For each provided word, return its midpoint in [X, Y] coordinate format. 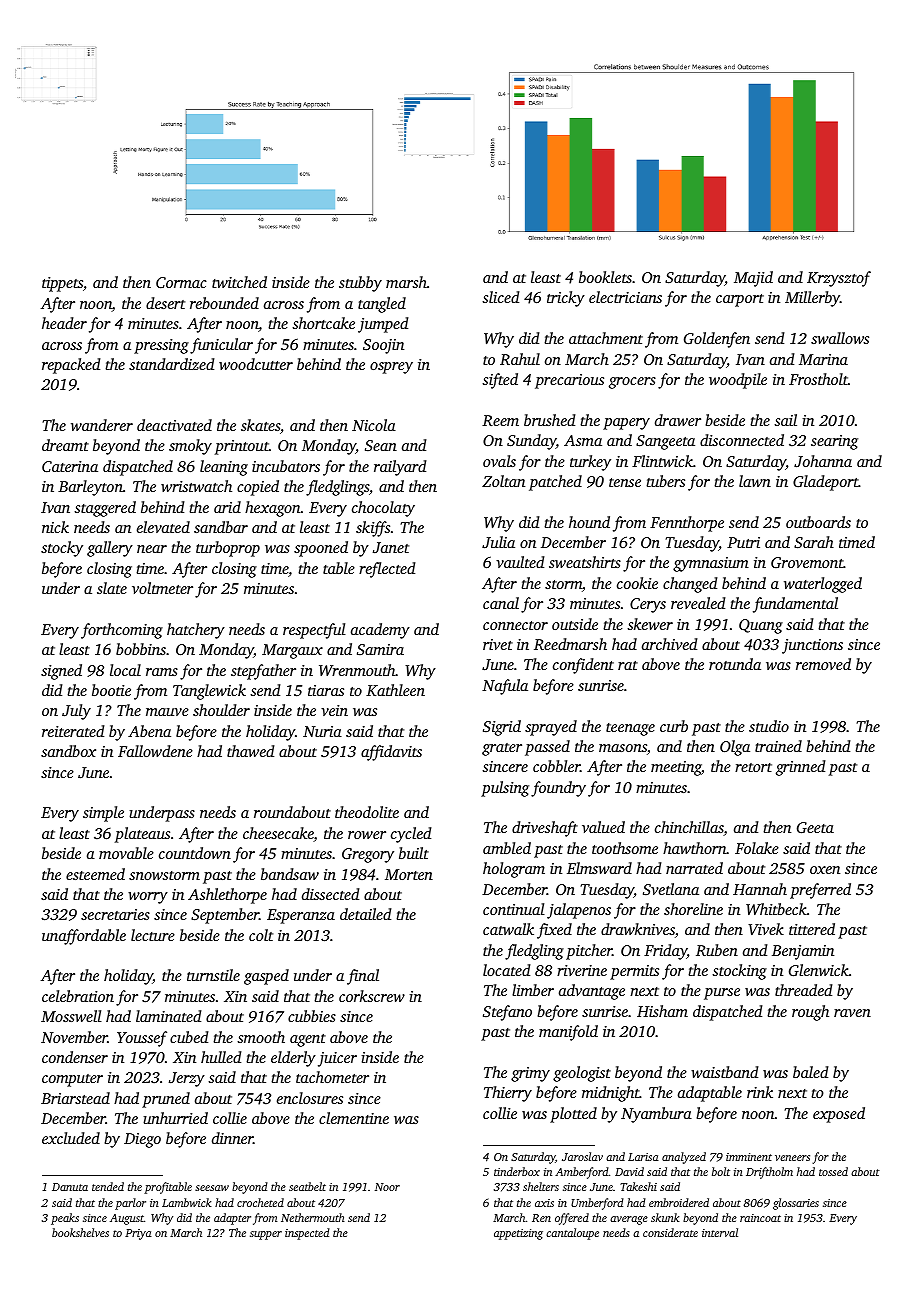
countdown [195, 853]
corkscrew [372, 996]
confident [583, 666]
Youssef [142, 1039]
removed [823, 664]
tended [108, 1186]
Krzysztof [839, 279]
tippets [62, 284]
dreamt [65, 445]
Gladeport [826, 483]
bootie [111, 690]
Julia [498, 542]
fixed [554, 931]
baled [811, 1072]
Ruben [717, 950]
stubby [360, 284]
